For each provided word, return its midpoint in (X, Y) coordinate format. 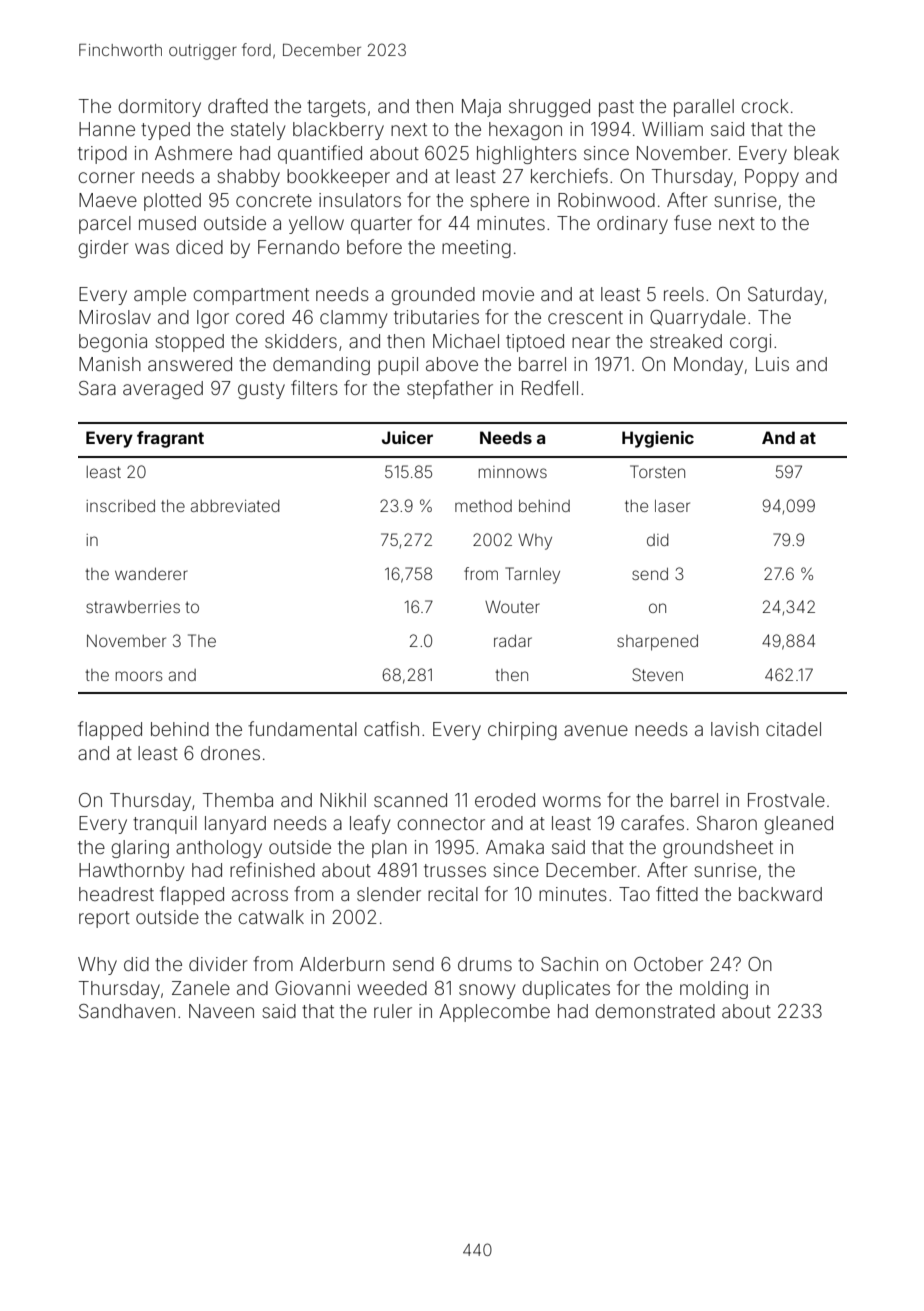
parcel (105, 225)
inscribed (120, 506)
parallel (704, 108)
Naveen (221, 1011)
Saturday (785, 296)
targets (336, 108)
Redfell (550, 387)
